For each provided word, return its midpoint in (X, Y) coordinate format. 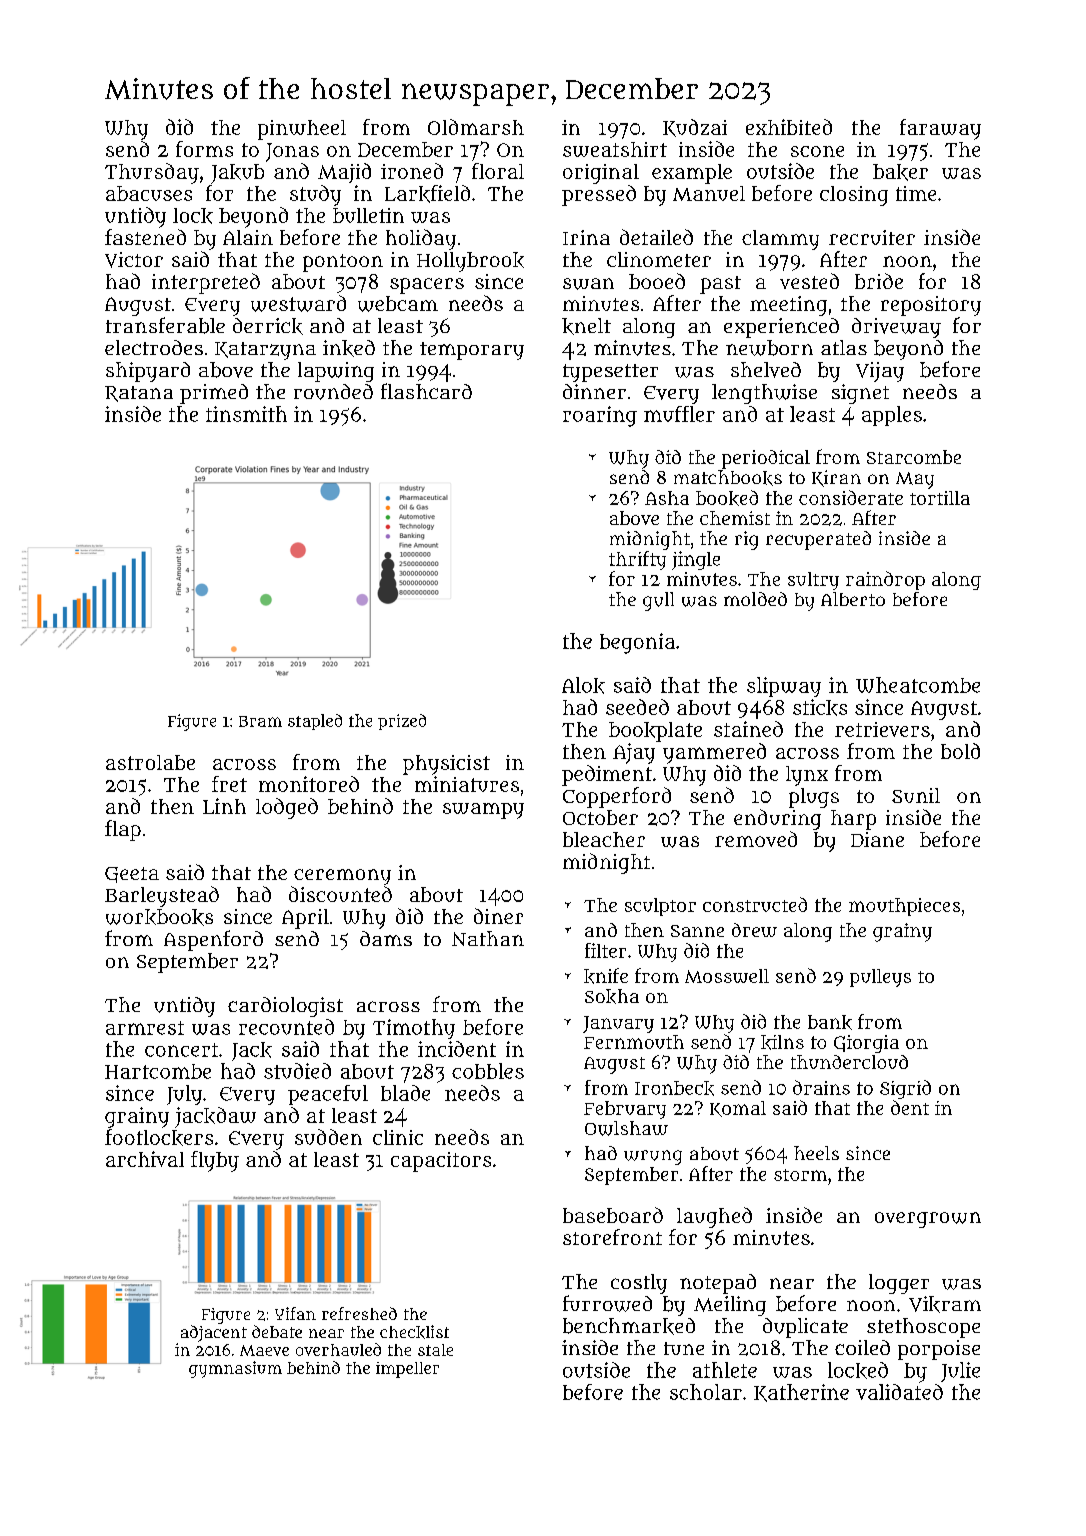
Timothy (414, 1029)
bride (879, 281)
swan (588, 284)
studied (297, 1071)
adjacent (214, 1333)
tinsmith (246, 414)
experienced (781, 328)
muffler (679, 414)
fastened (145, 237)
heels (816, 1153)
